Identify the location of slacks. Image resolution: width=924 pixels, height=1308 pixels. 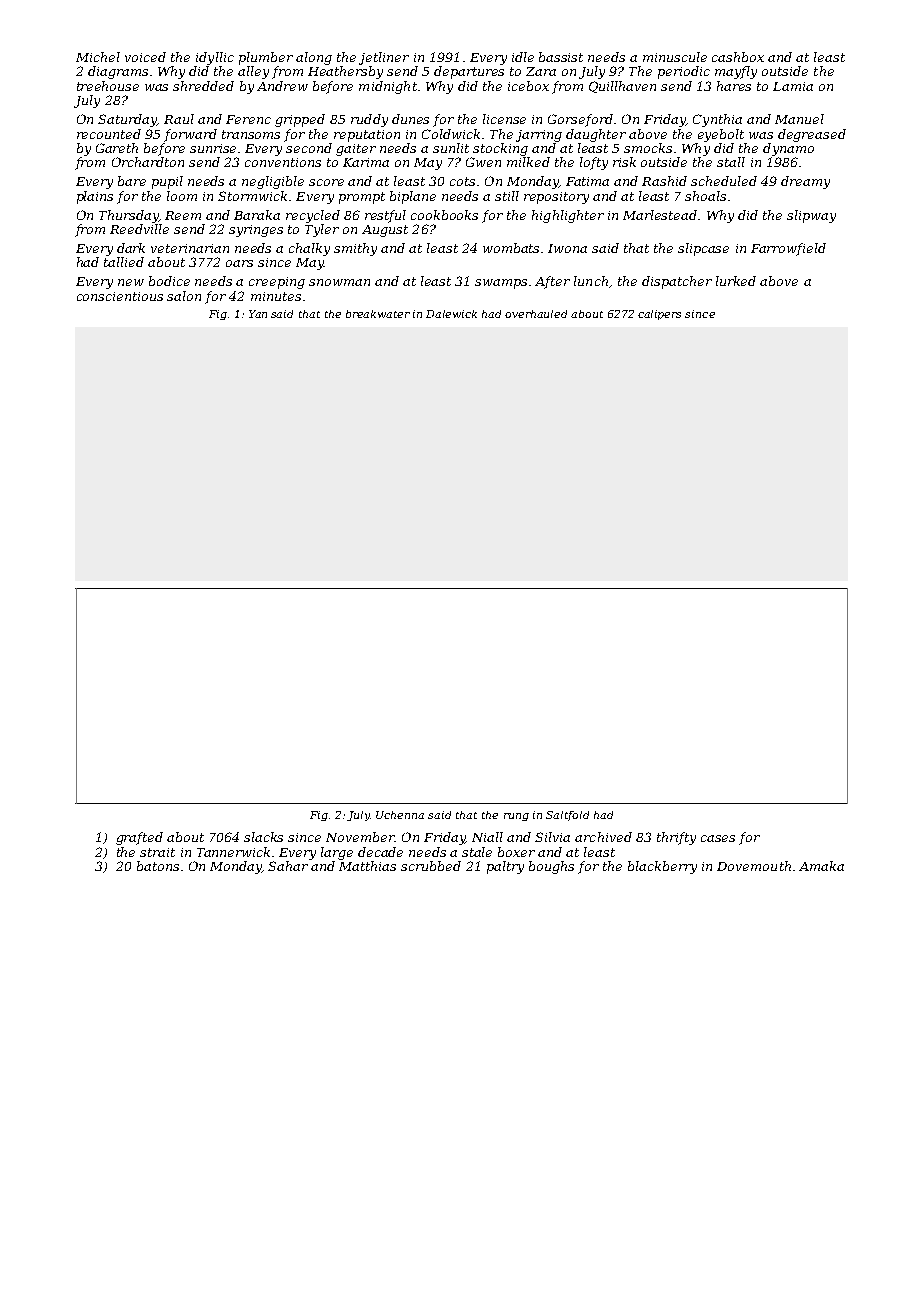
(263, 837).
